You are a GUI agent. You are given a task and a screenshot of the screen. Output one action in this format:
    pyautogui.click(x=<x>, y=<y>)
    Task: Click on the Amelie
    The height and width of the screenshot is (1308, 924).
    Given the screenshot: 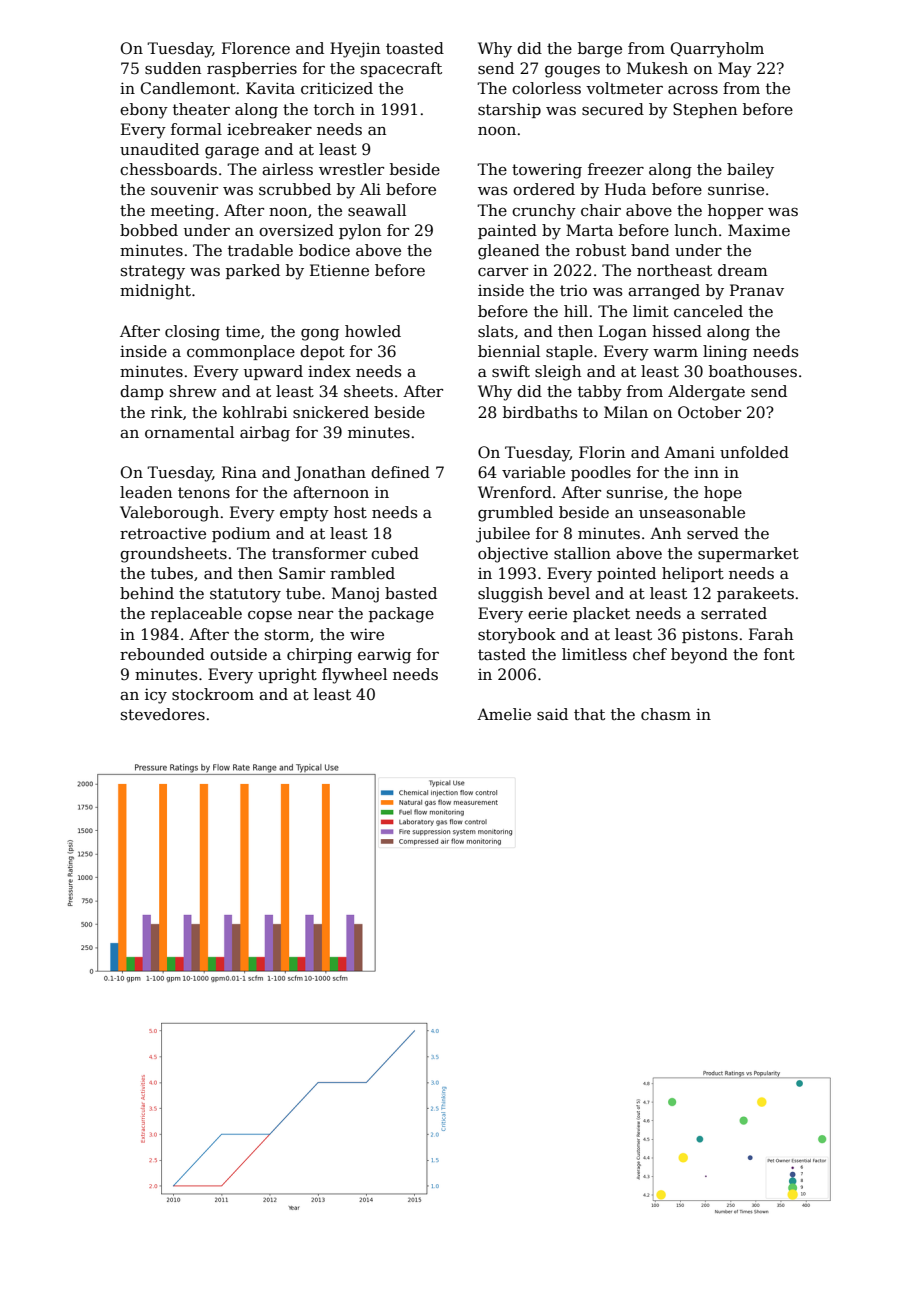 What is the action you would take?
    pyautogui.click(x=504, y=714)
